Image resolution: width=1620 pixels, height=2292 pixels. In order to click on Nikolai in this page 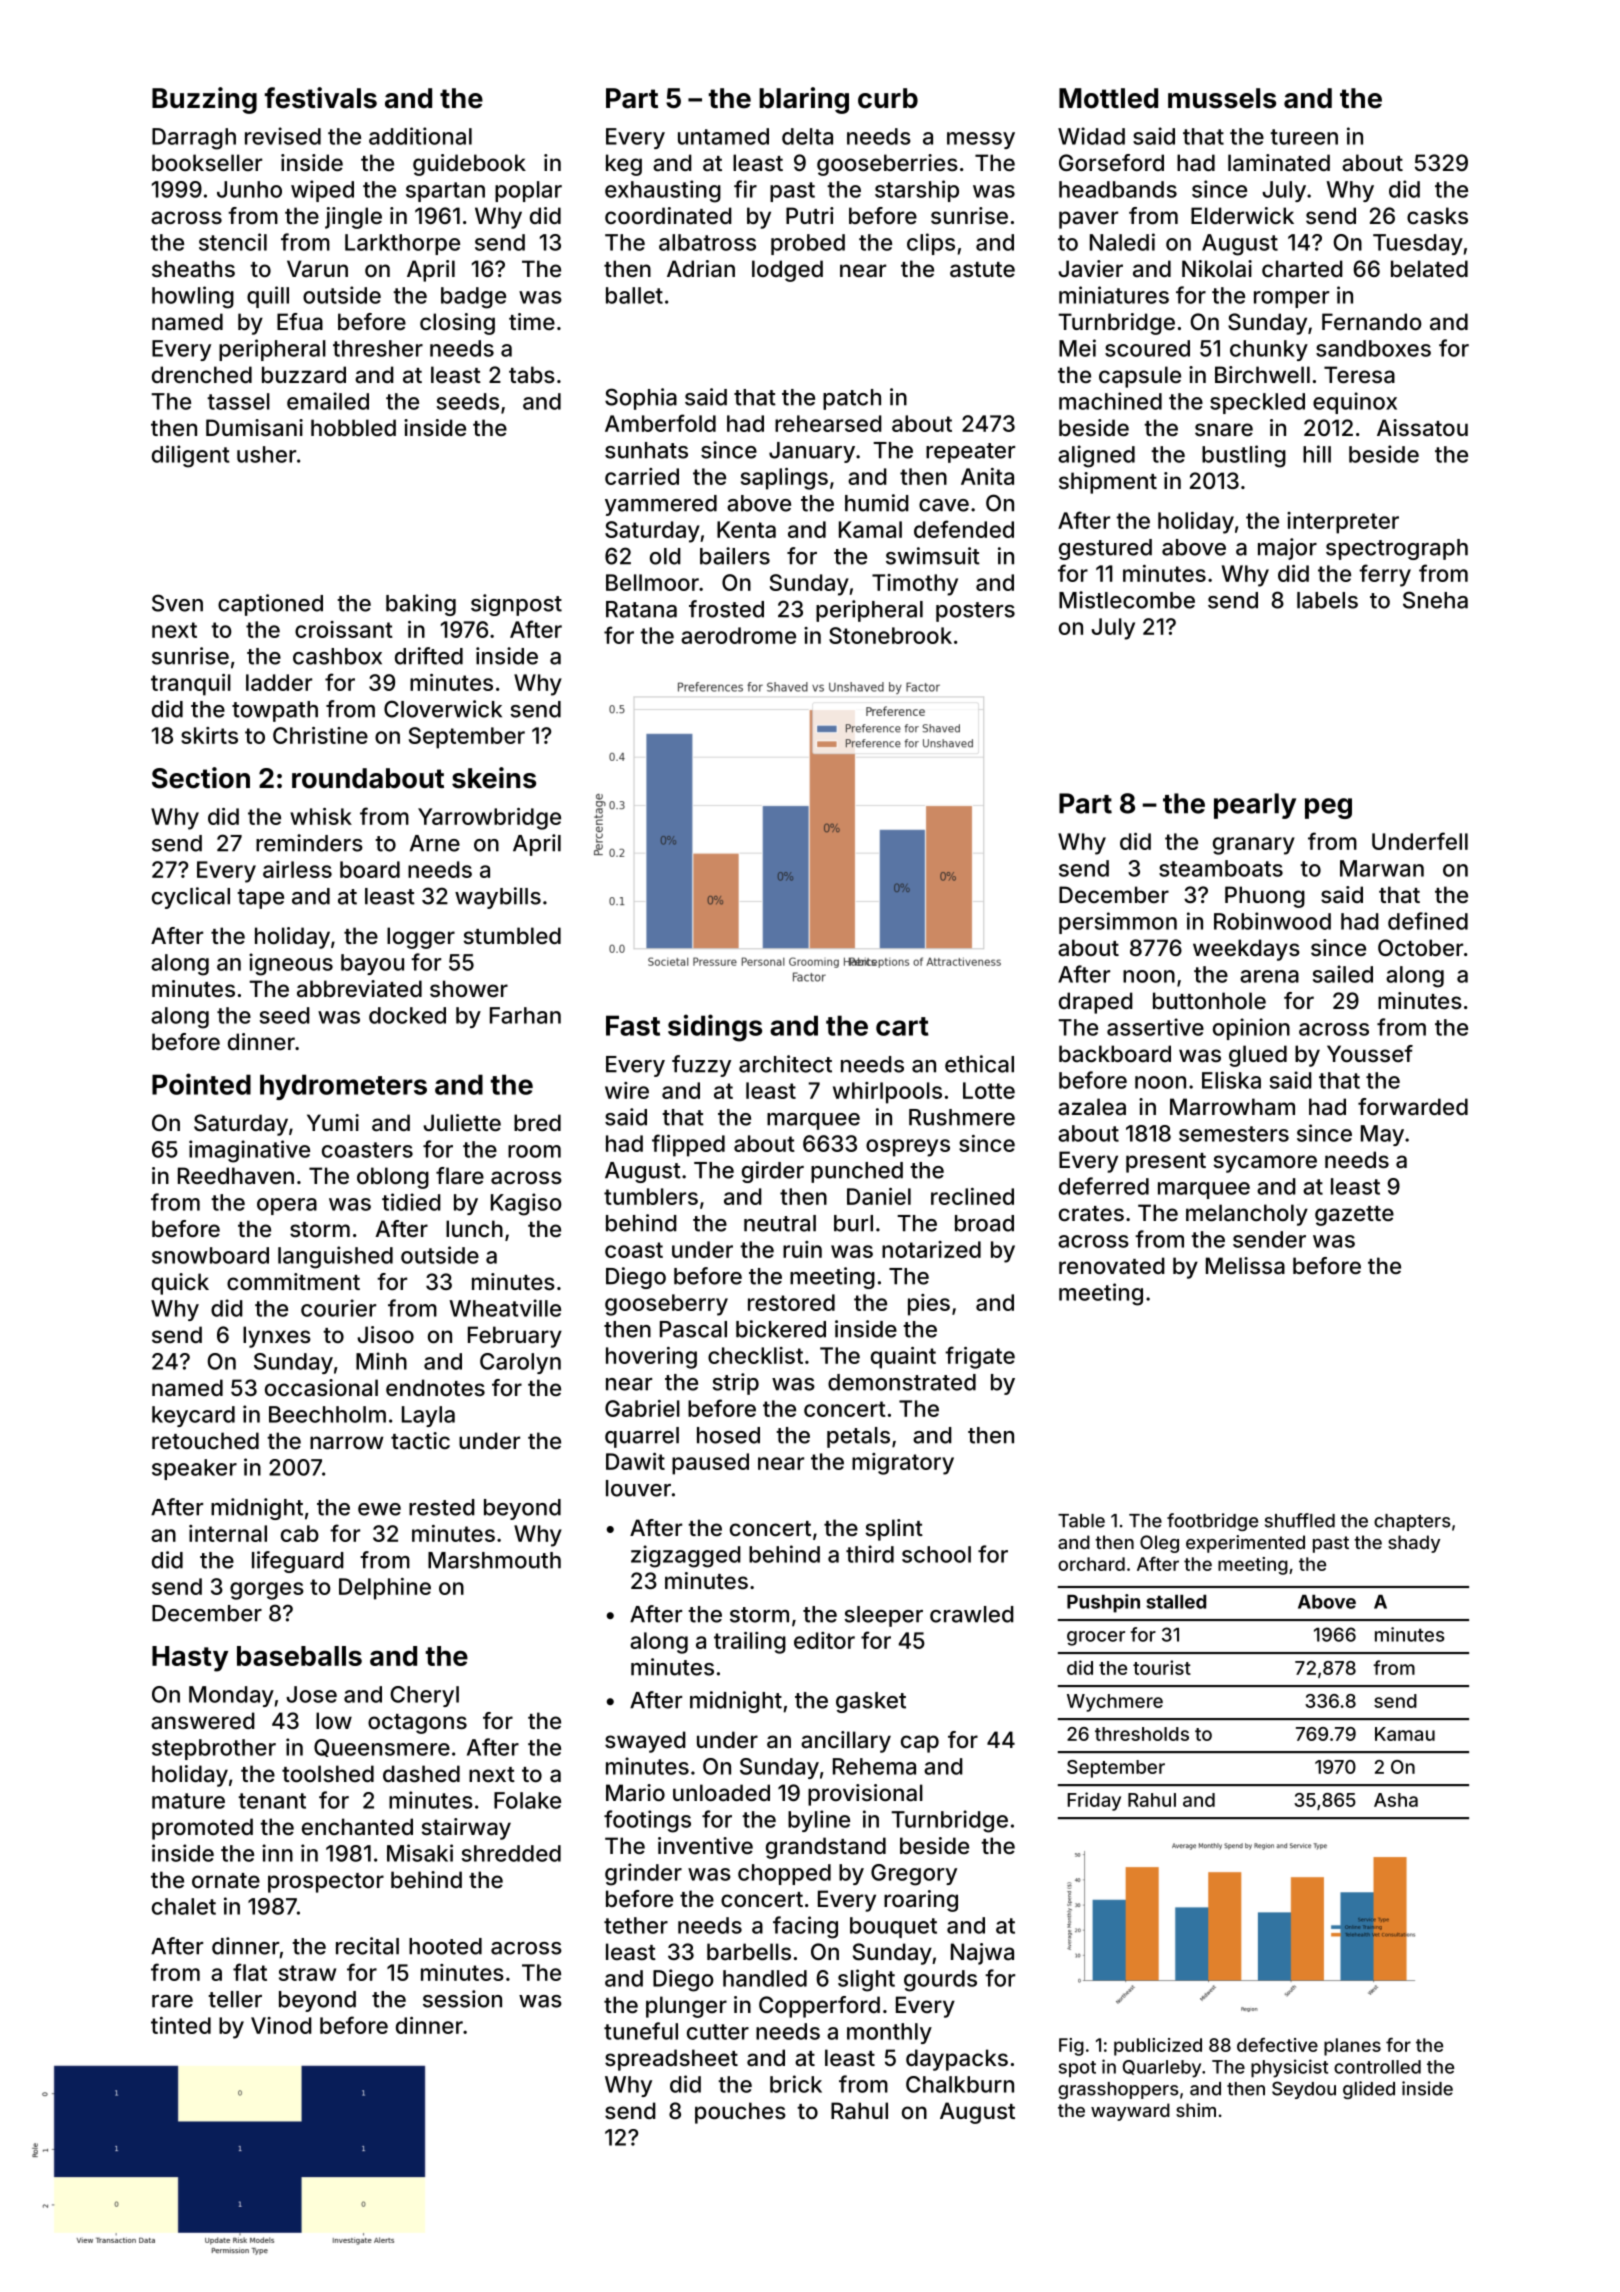, I will do `click(1217, 269)`.
